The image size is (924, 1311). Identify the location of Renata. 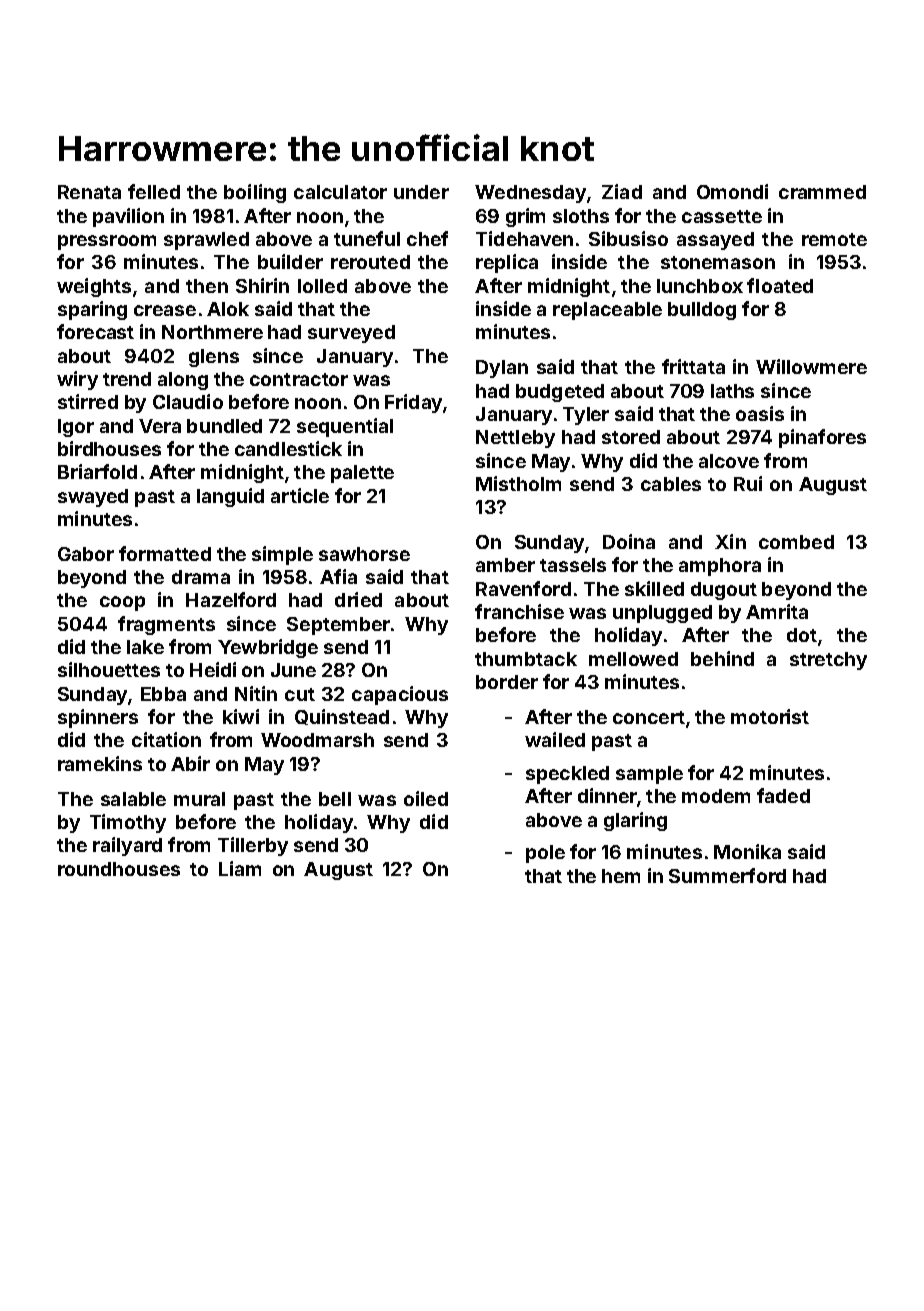
(89, 192).
